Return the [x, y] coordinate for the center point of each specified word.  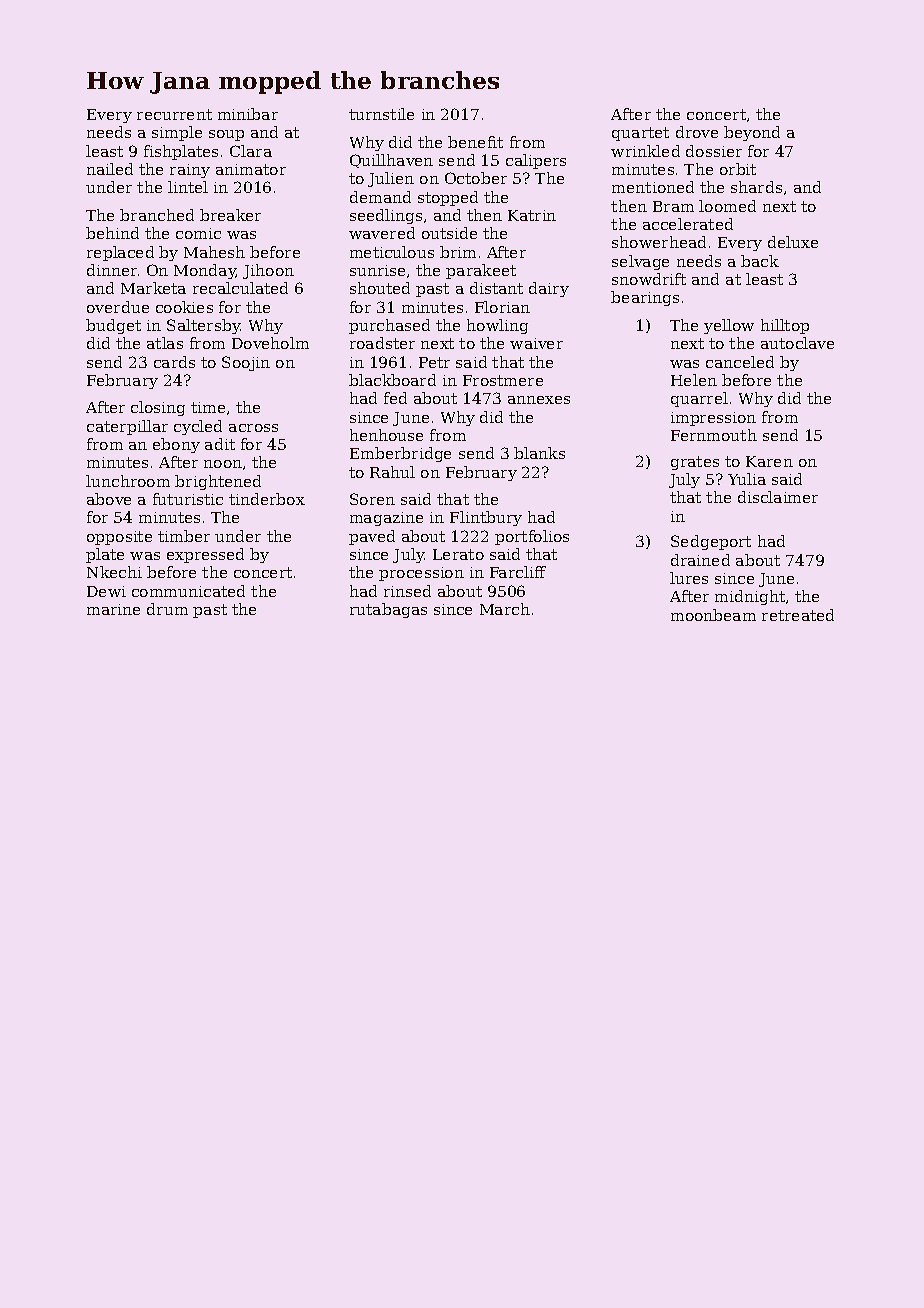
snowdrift [649, 279]
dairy [549, 289]
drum [167, 609]
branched [157, 215]
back [760, 261]
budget [113, 326]
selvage [640, 262]
